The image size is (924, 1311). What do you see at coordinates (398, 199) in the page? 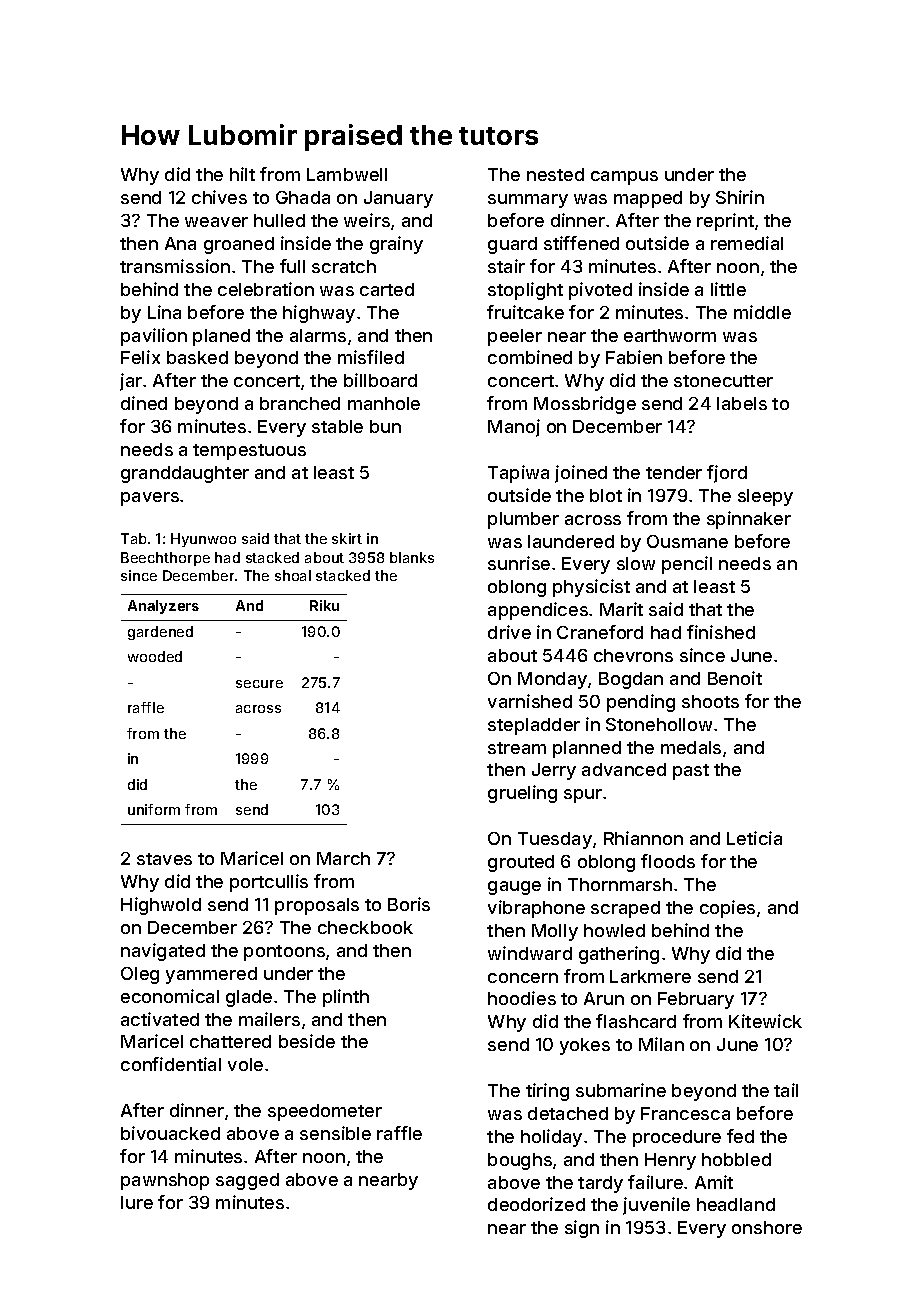
I see `January` at bounding box center [398, 199].
